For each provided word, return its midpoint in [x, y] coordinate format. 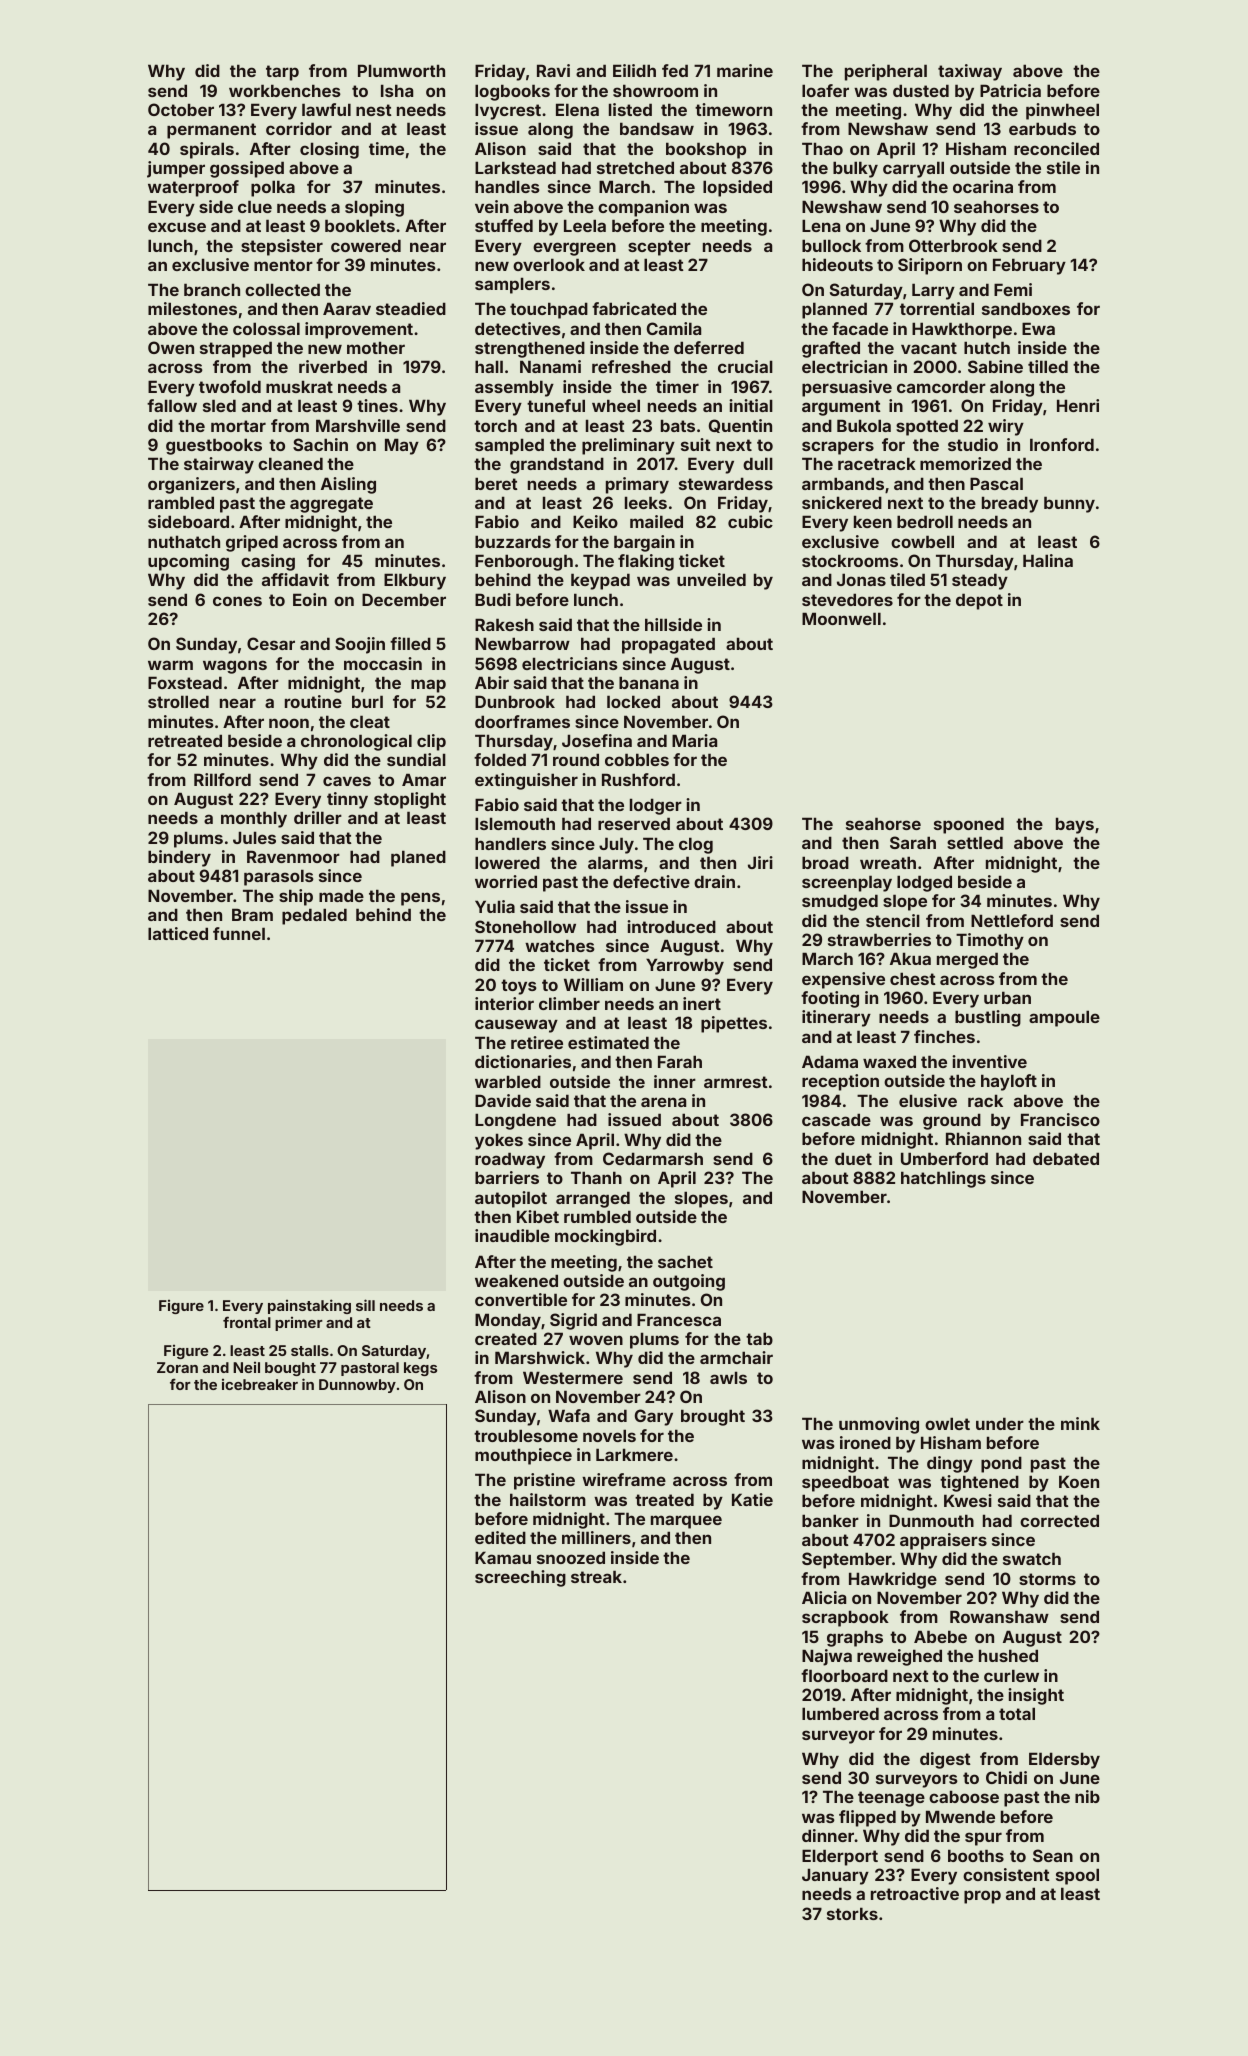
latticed [178, 933]
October [181, 109]
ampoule [1064, 1018]
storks [852, 1913]
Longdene [515, 1121]
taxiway [970, 72]
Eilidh [634, 70]
